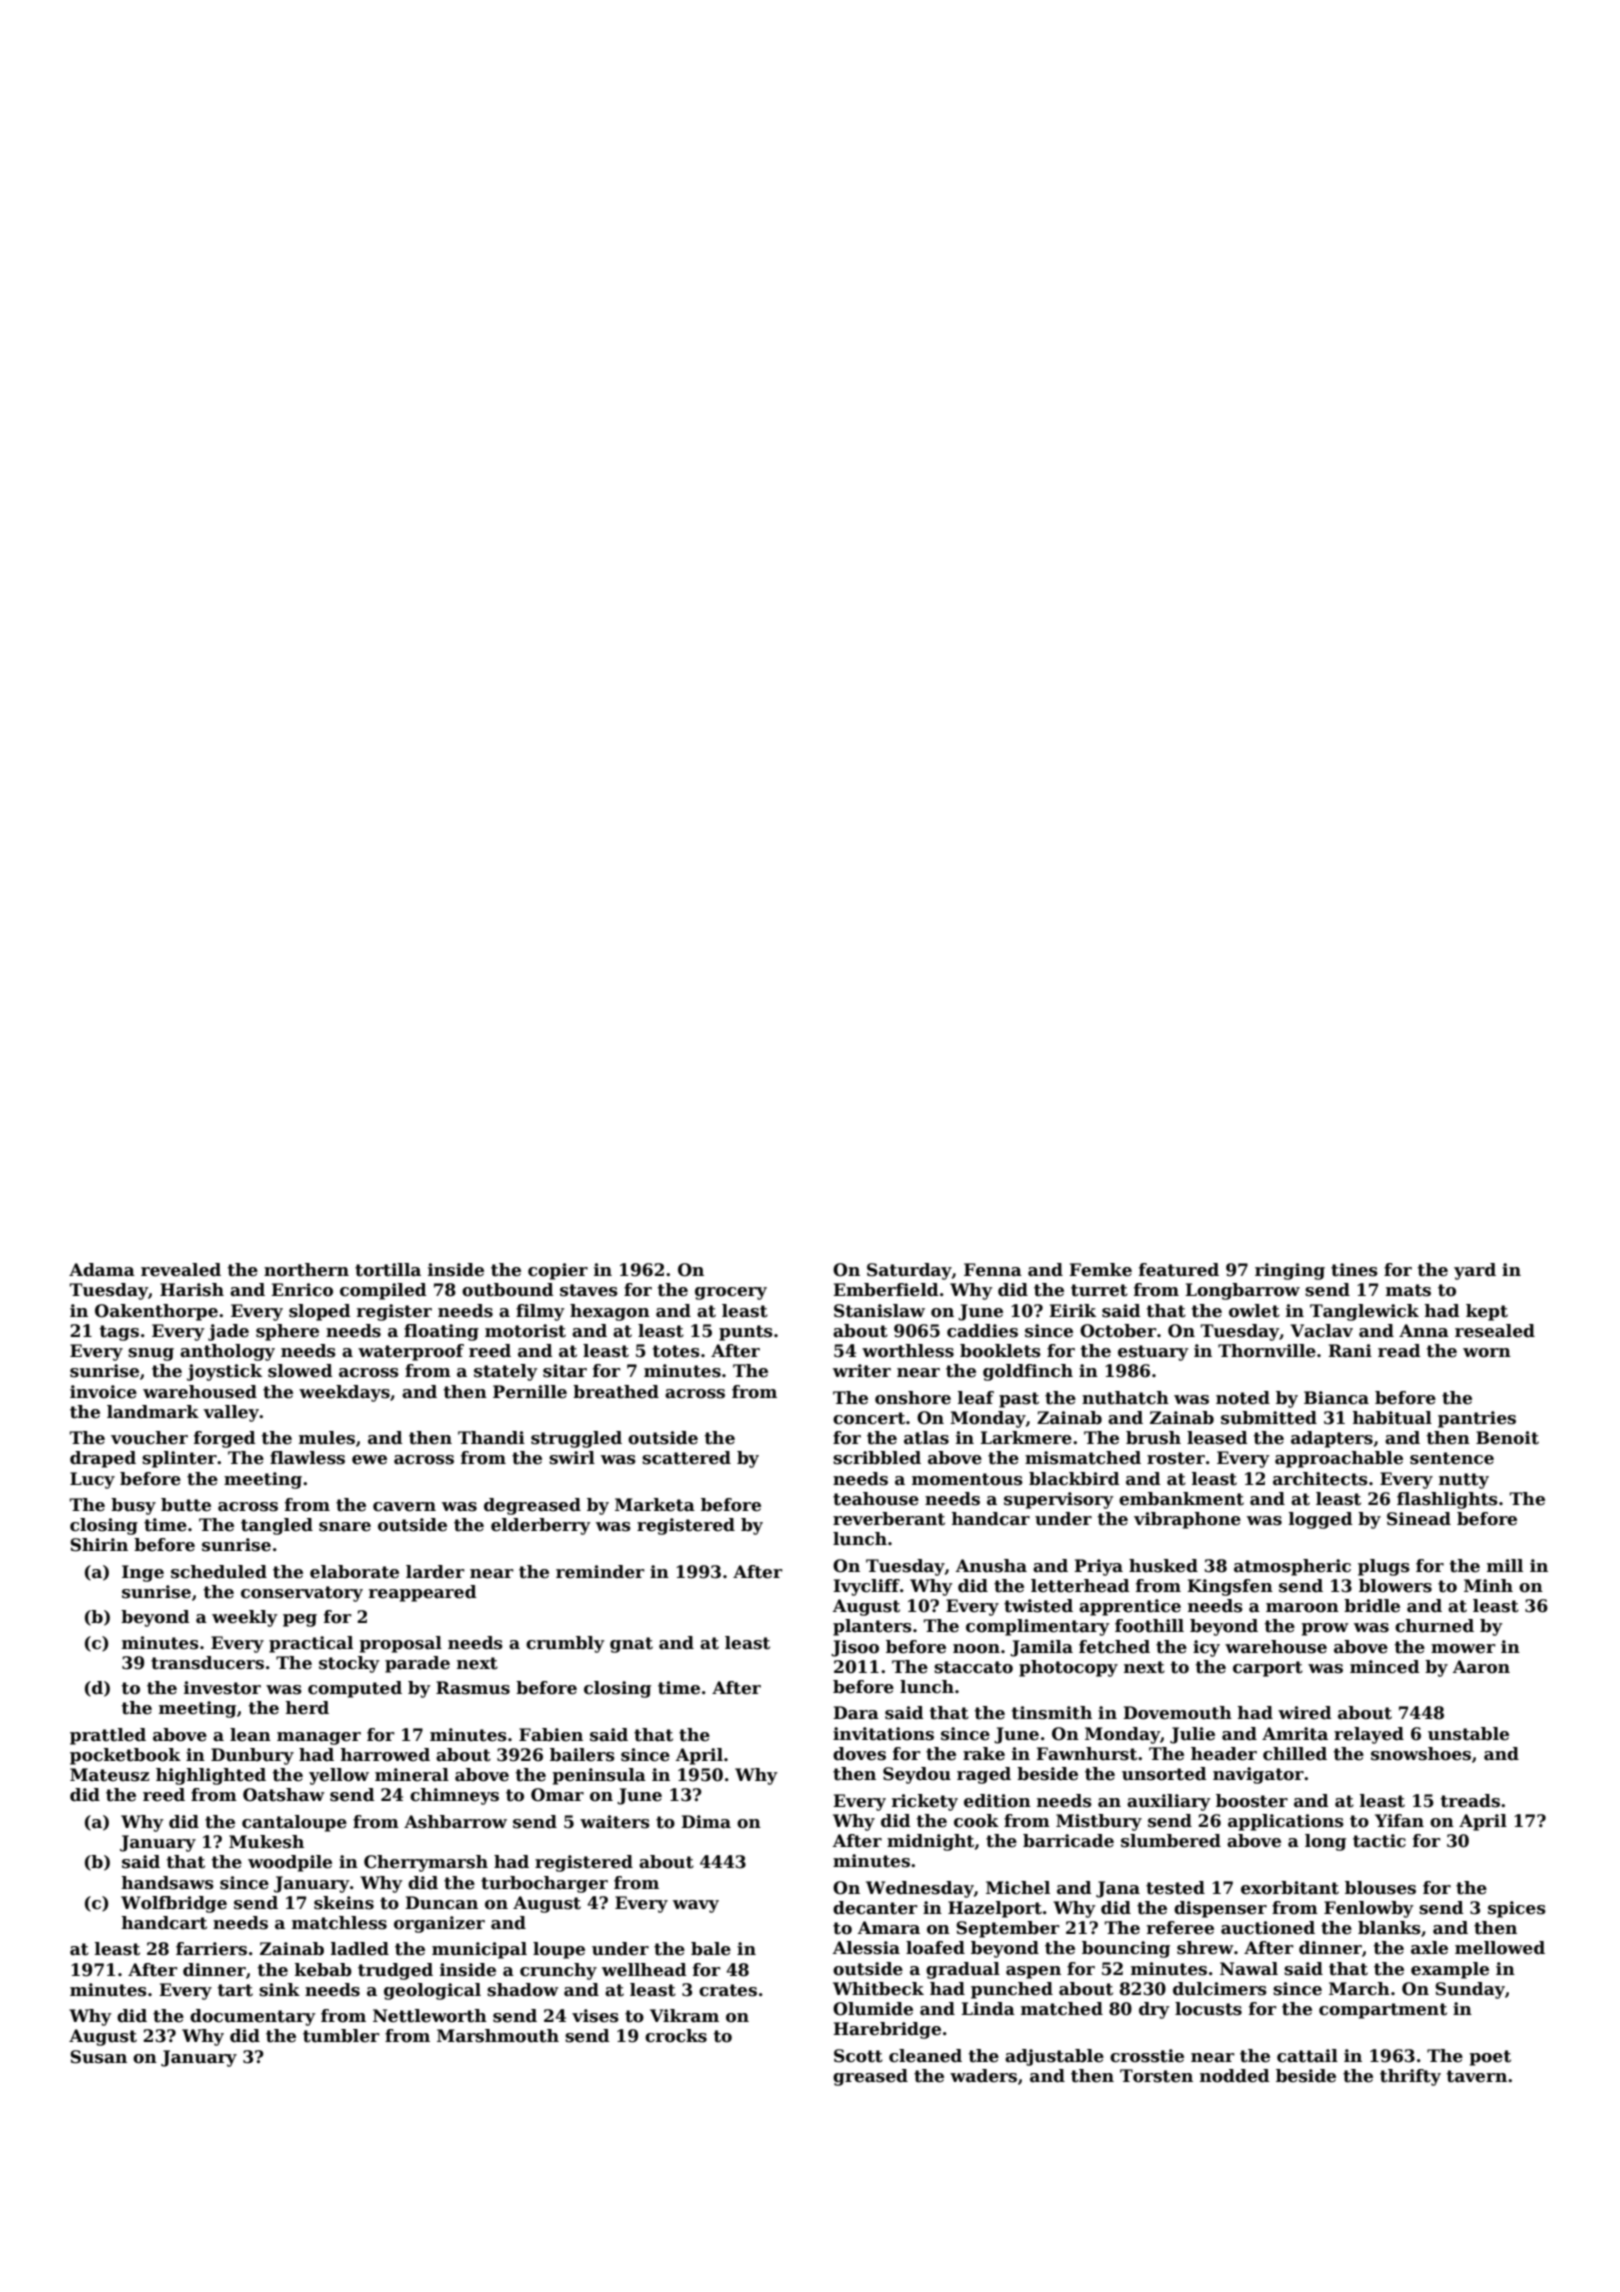 This document has width=1620, height=2292. I want to click on sphere, so click(287, 1332).
